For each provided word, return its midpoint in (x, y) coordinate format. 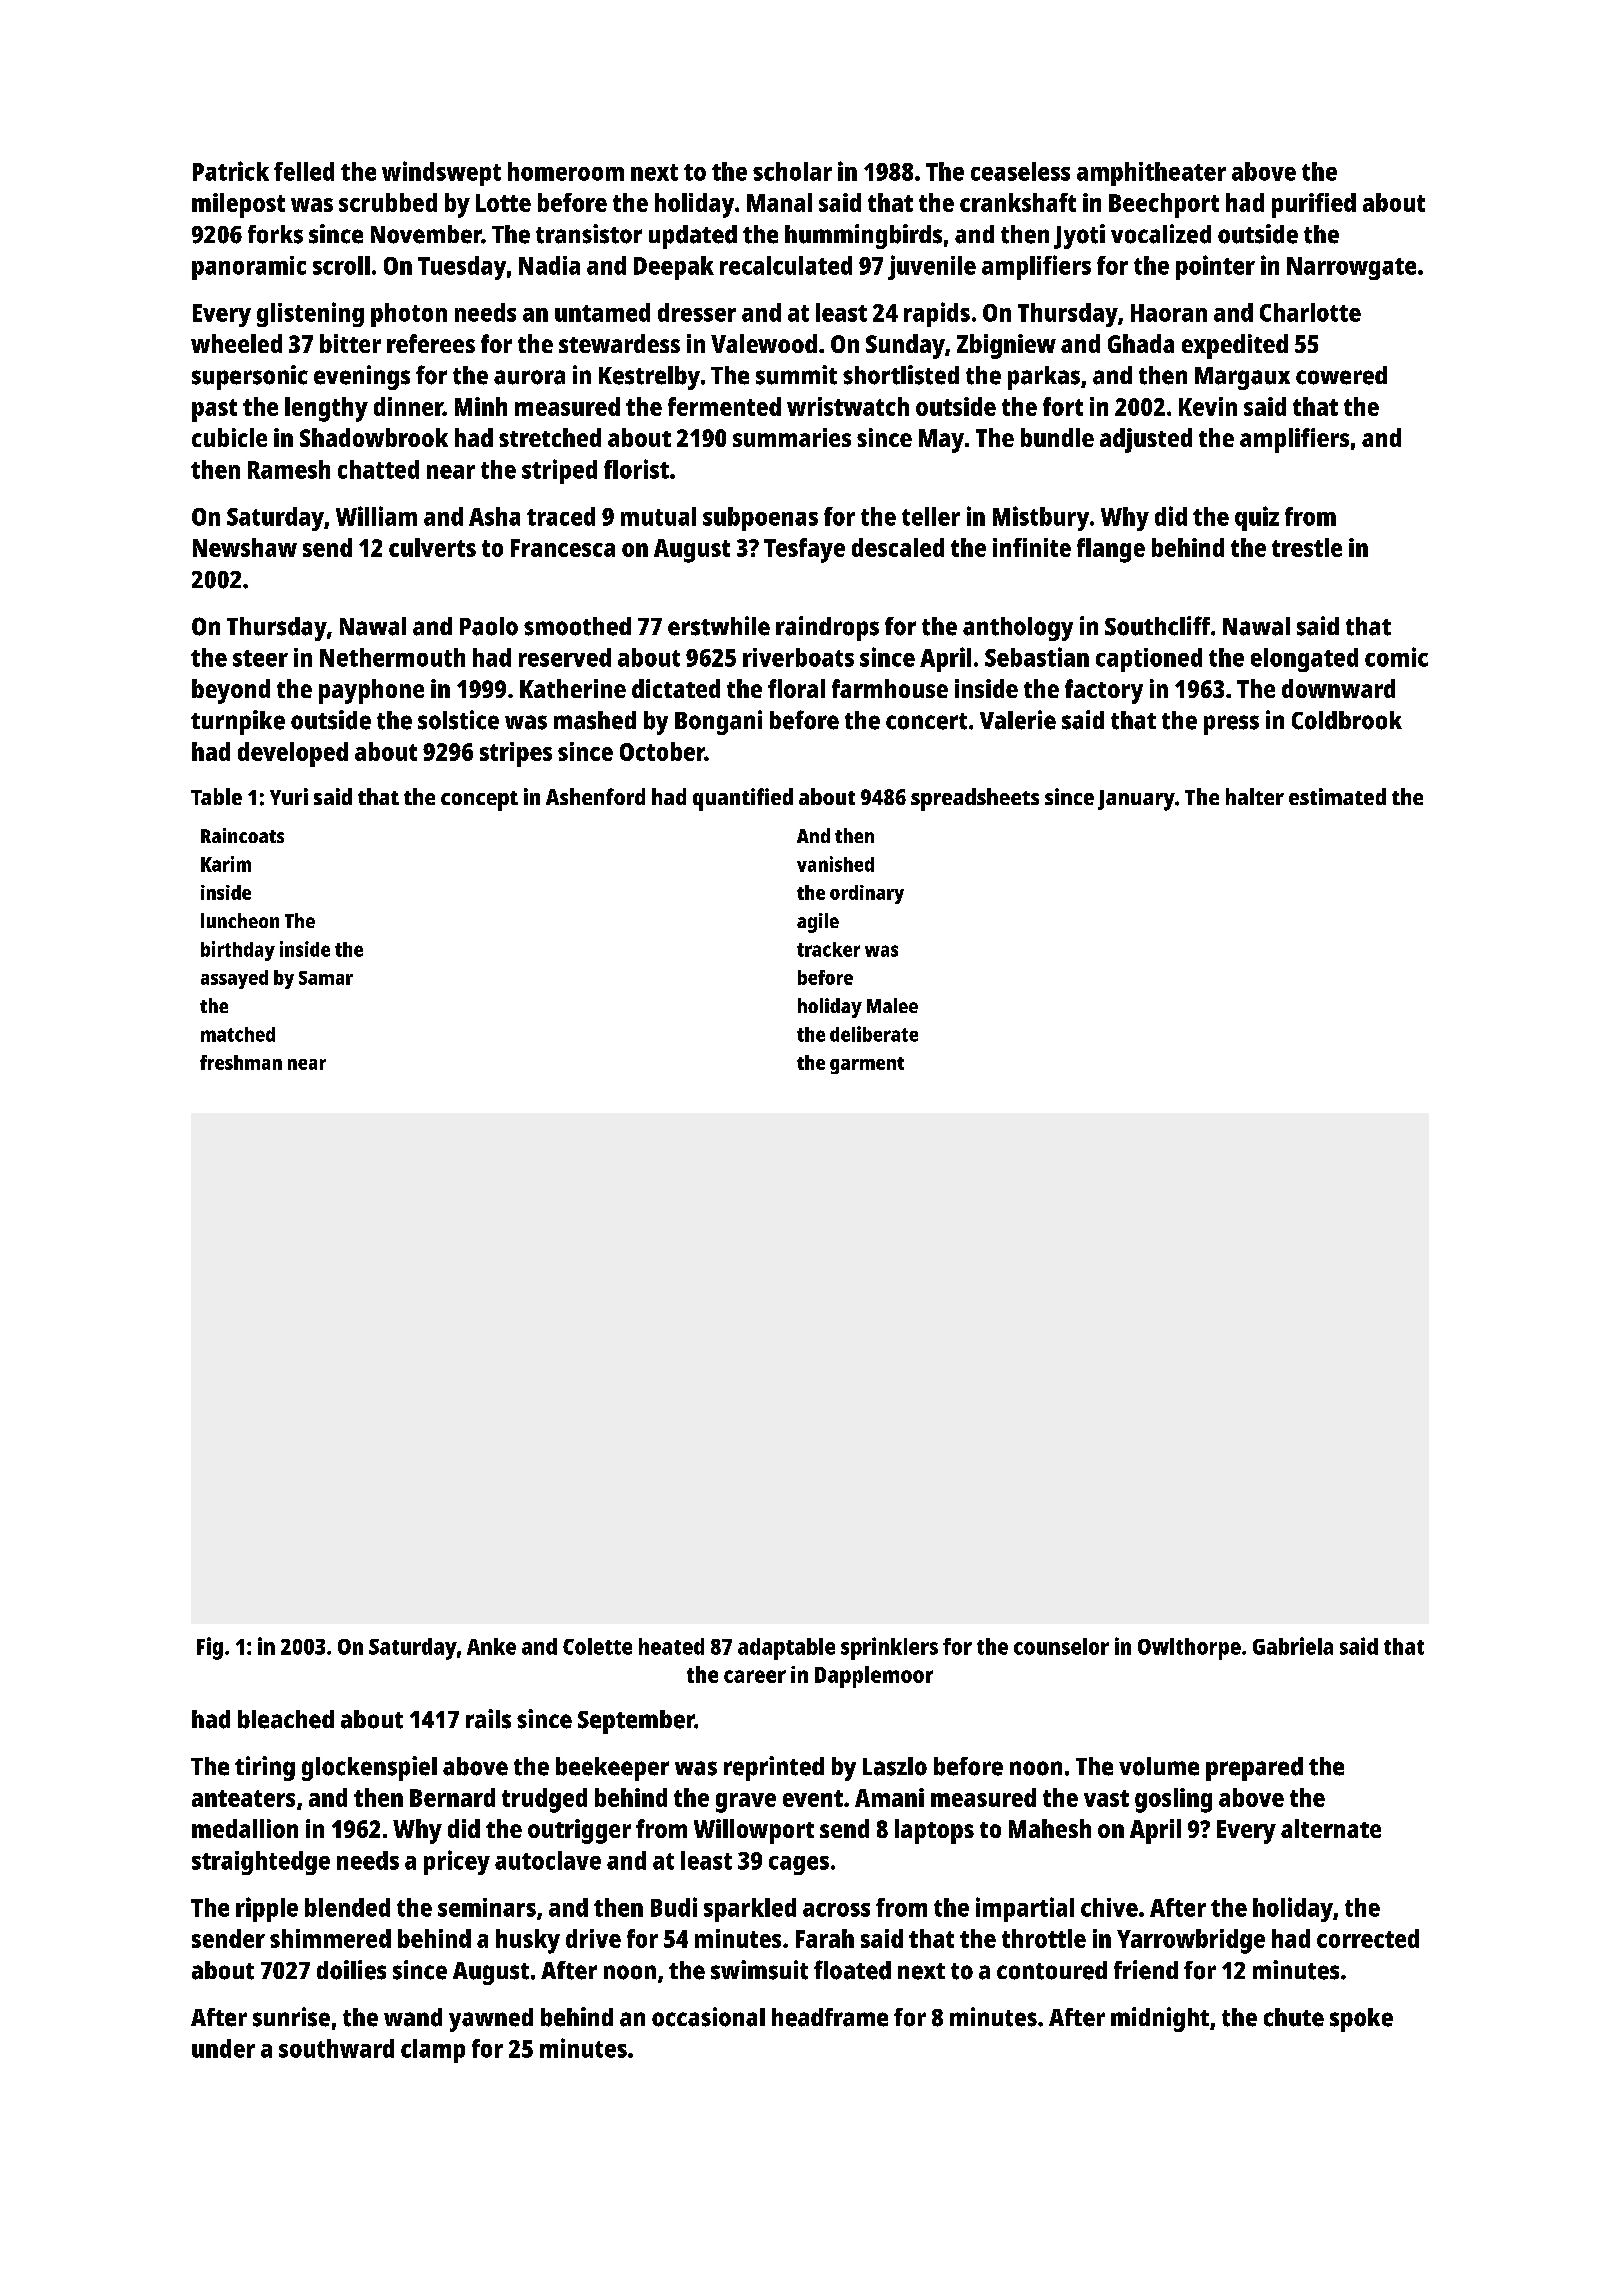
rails (488, 1719)
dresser (697, 312)
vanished (835, 864)
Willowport (754, 1831)
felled (304, 171)
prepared (1254, 1769)
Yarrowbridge (1191, 1941)
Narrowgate (1351, 268)
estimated (1337, 796)
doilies (351, 1970)
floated (852, 1970)
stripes (516, 754)
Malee (892, 1005)
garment (867, 1065)
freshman (241, 1062)
